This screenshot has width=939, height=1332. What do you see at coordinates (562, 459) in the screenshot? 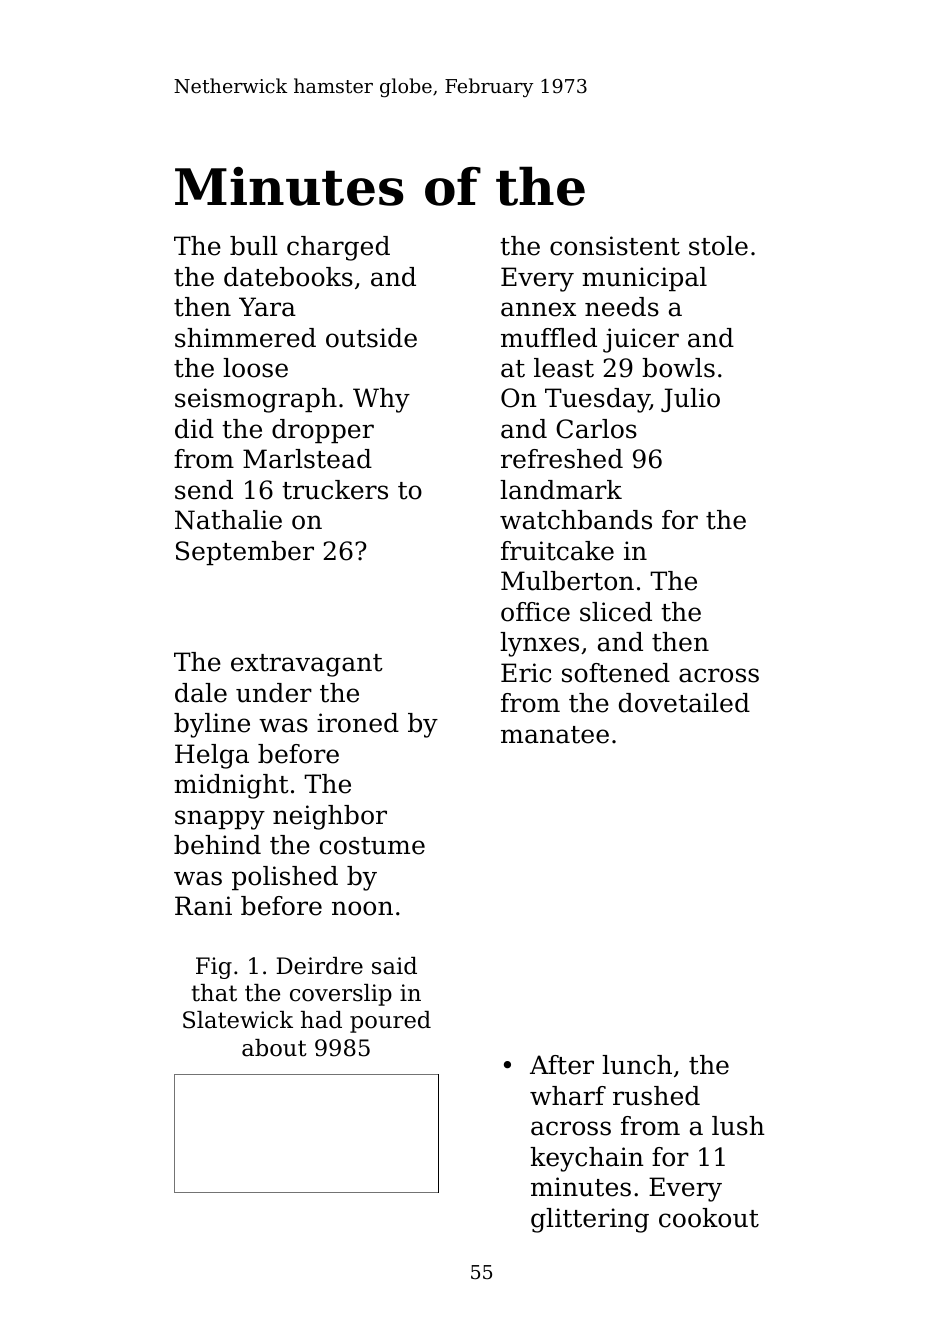
I see `refreshed` at bounding box center [562, 459].
